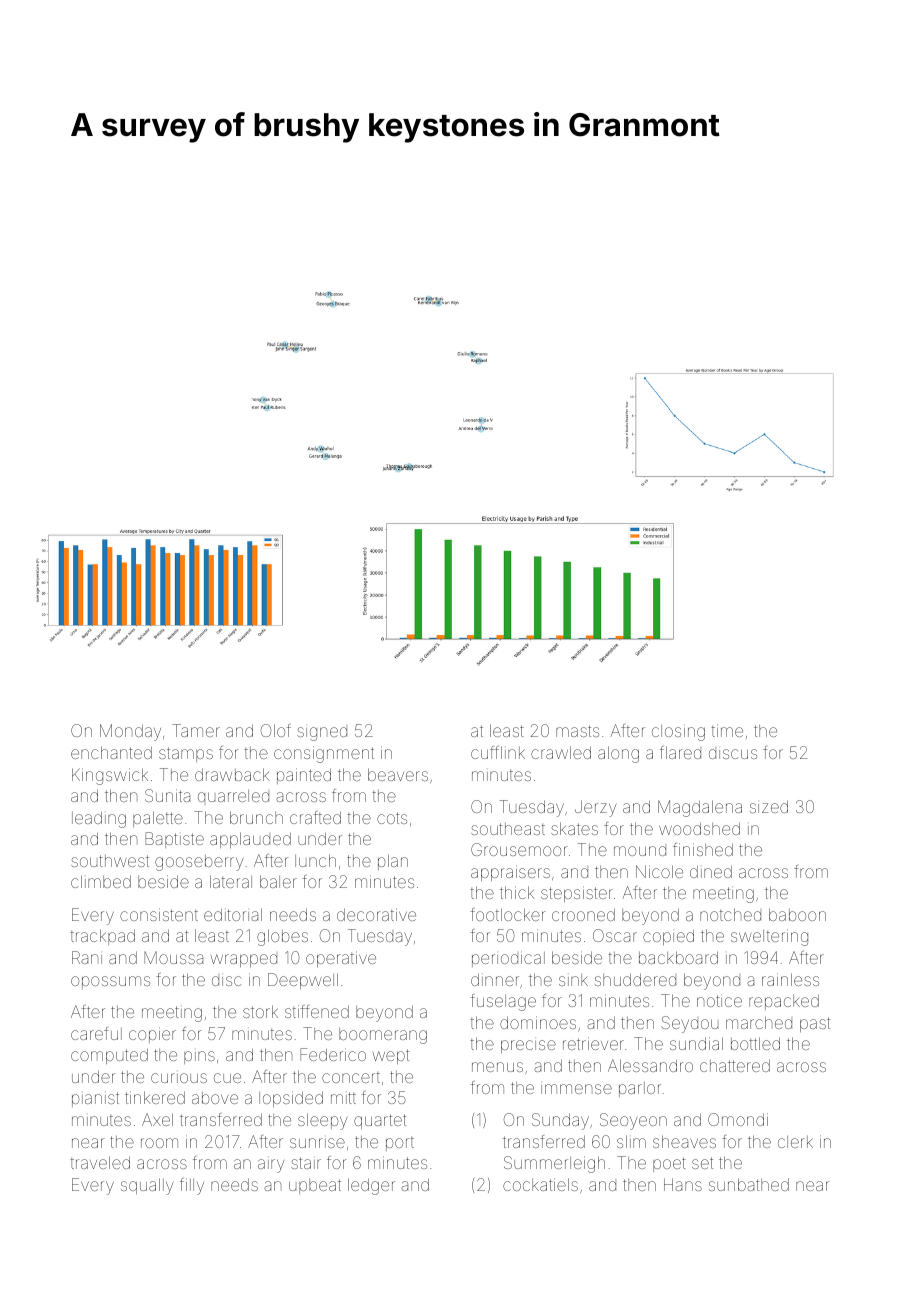 This screenshot has width=908, height=1316. I want to click on Hans, so click(683, 1184).
